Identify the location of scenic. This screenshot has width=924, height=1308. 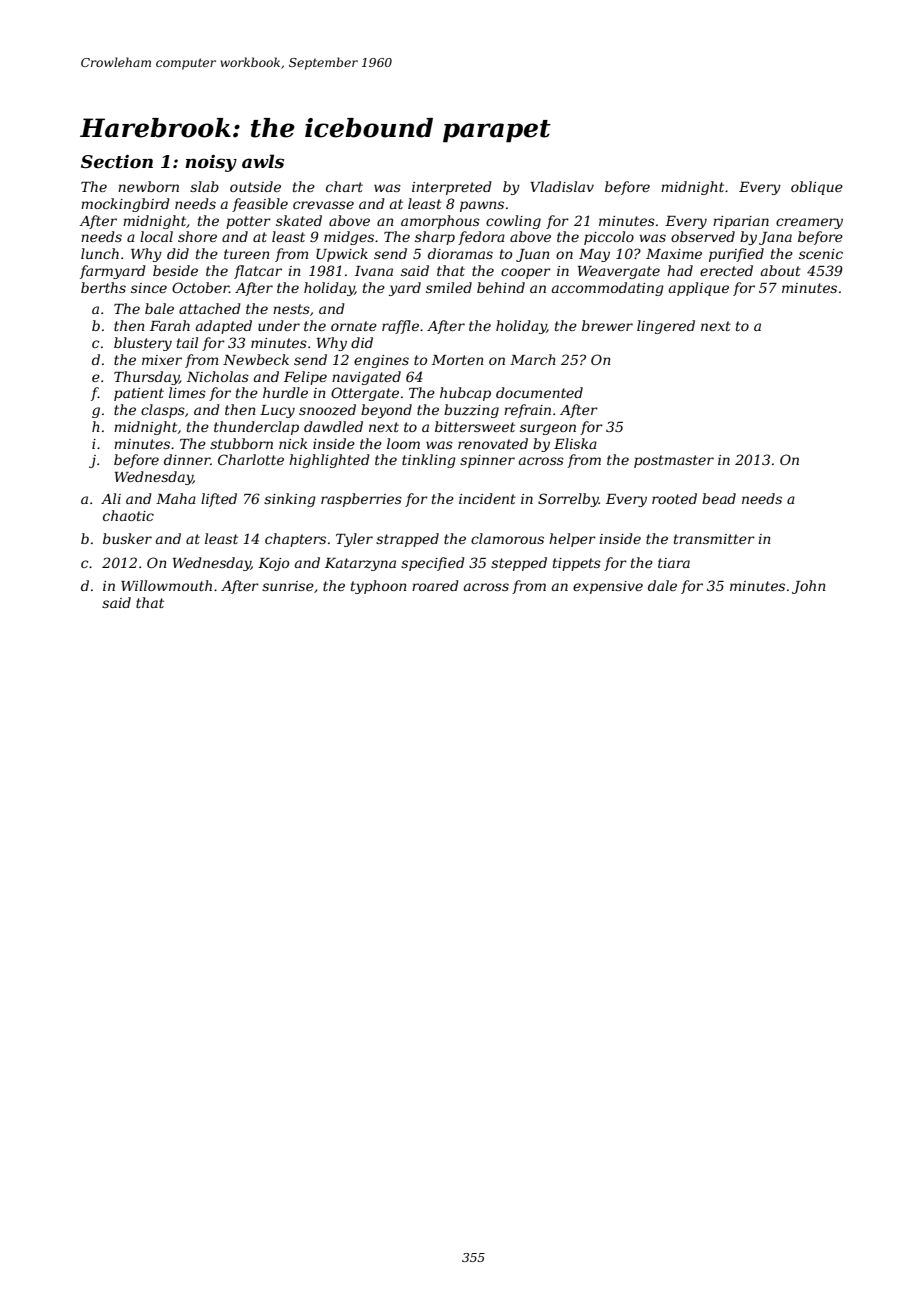
(821, 254).
